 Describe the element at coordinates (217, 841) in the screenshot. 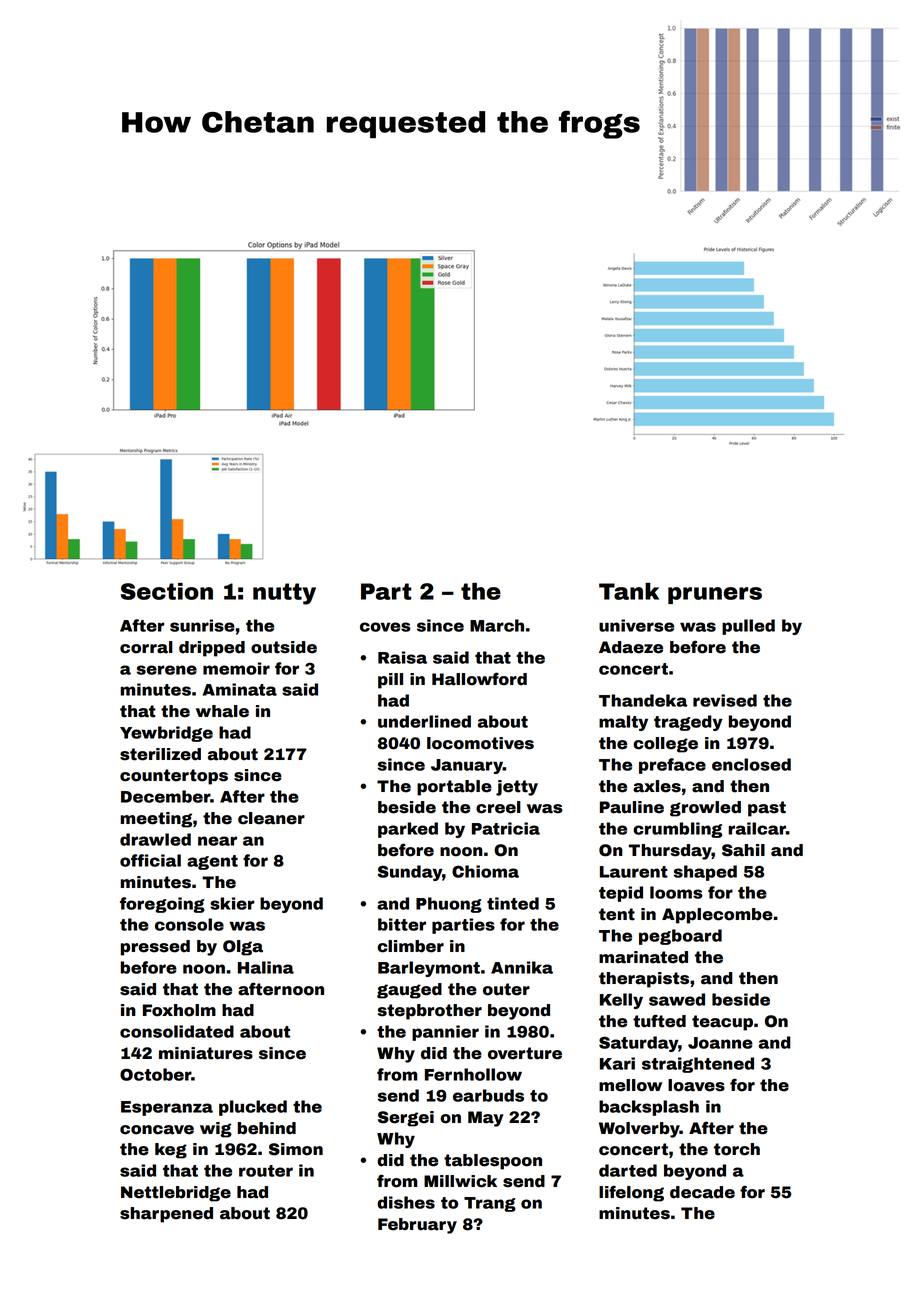

I see `near` at that location.
